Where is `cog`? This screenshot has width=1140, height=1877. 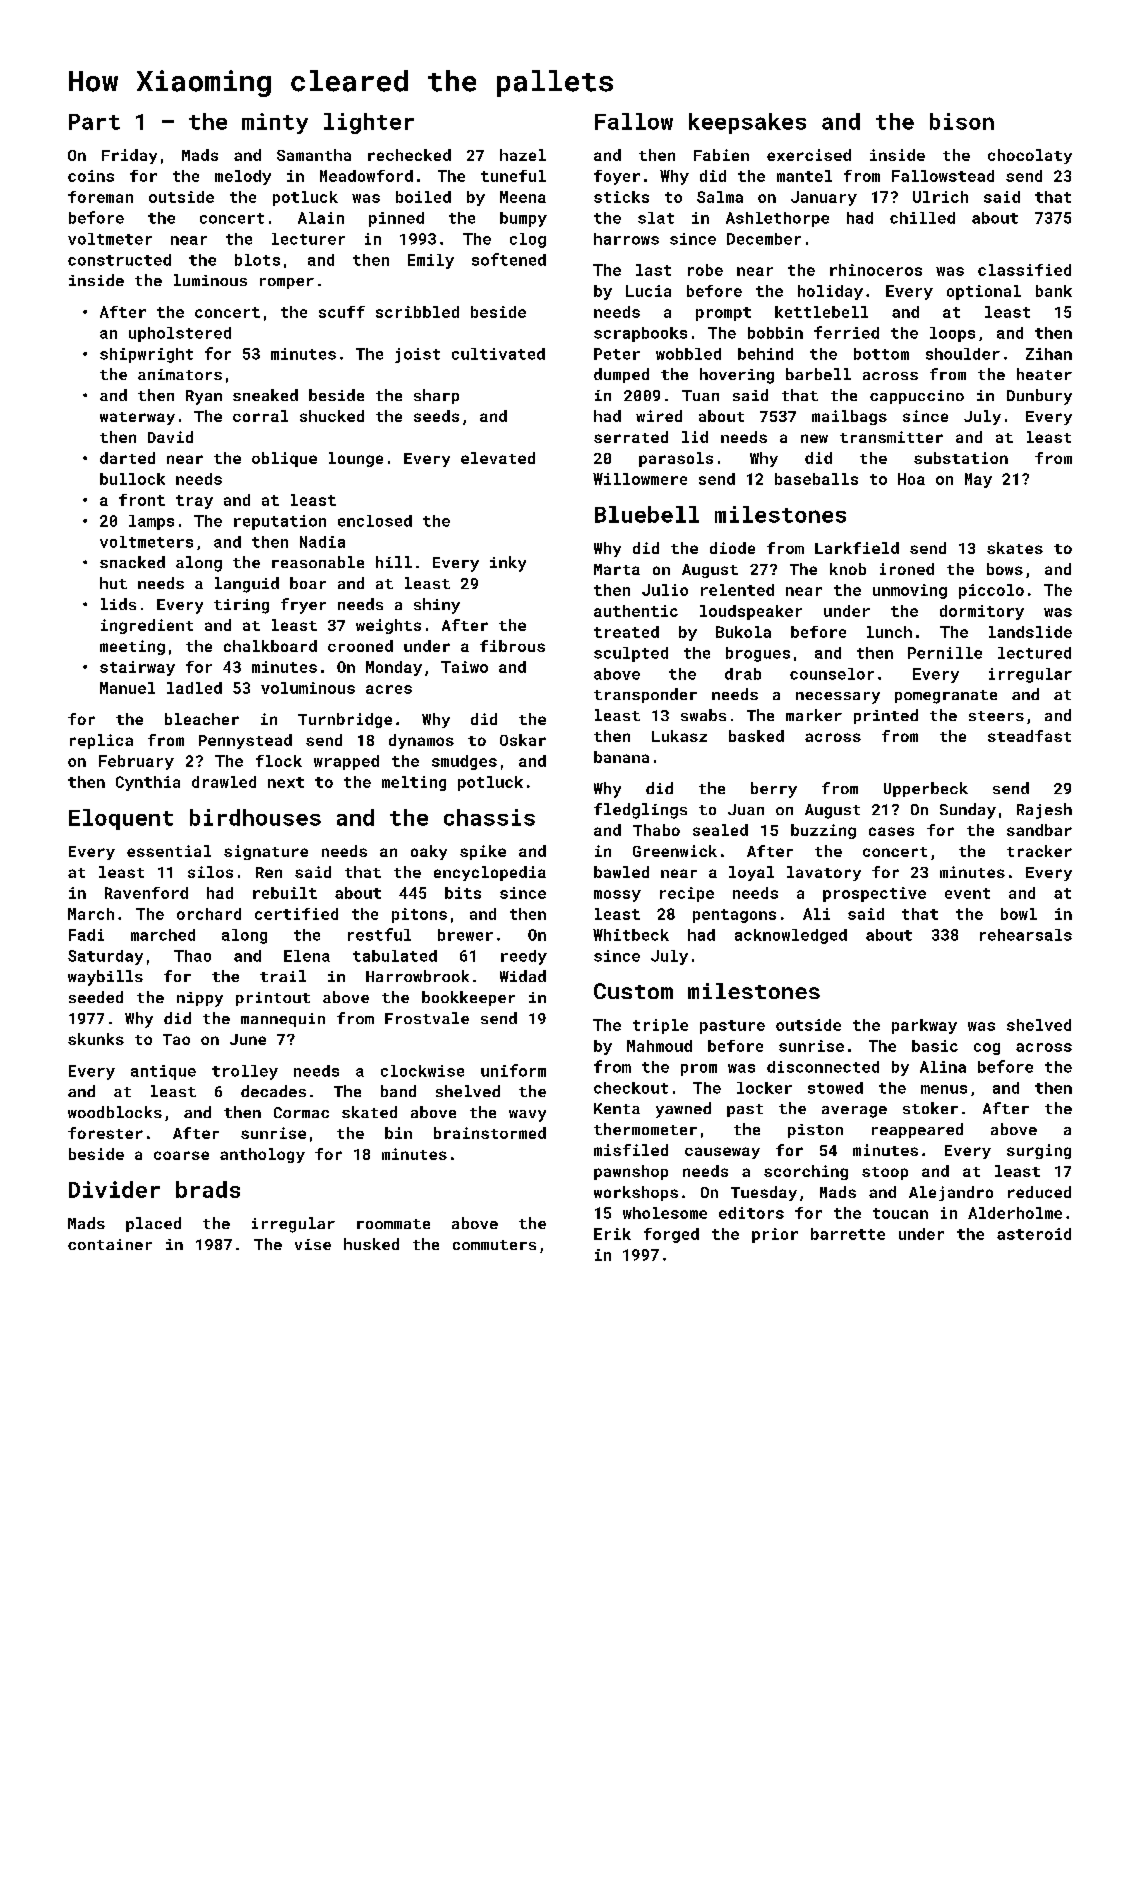 cog is located at coordinates (987, 1049).
